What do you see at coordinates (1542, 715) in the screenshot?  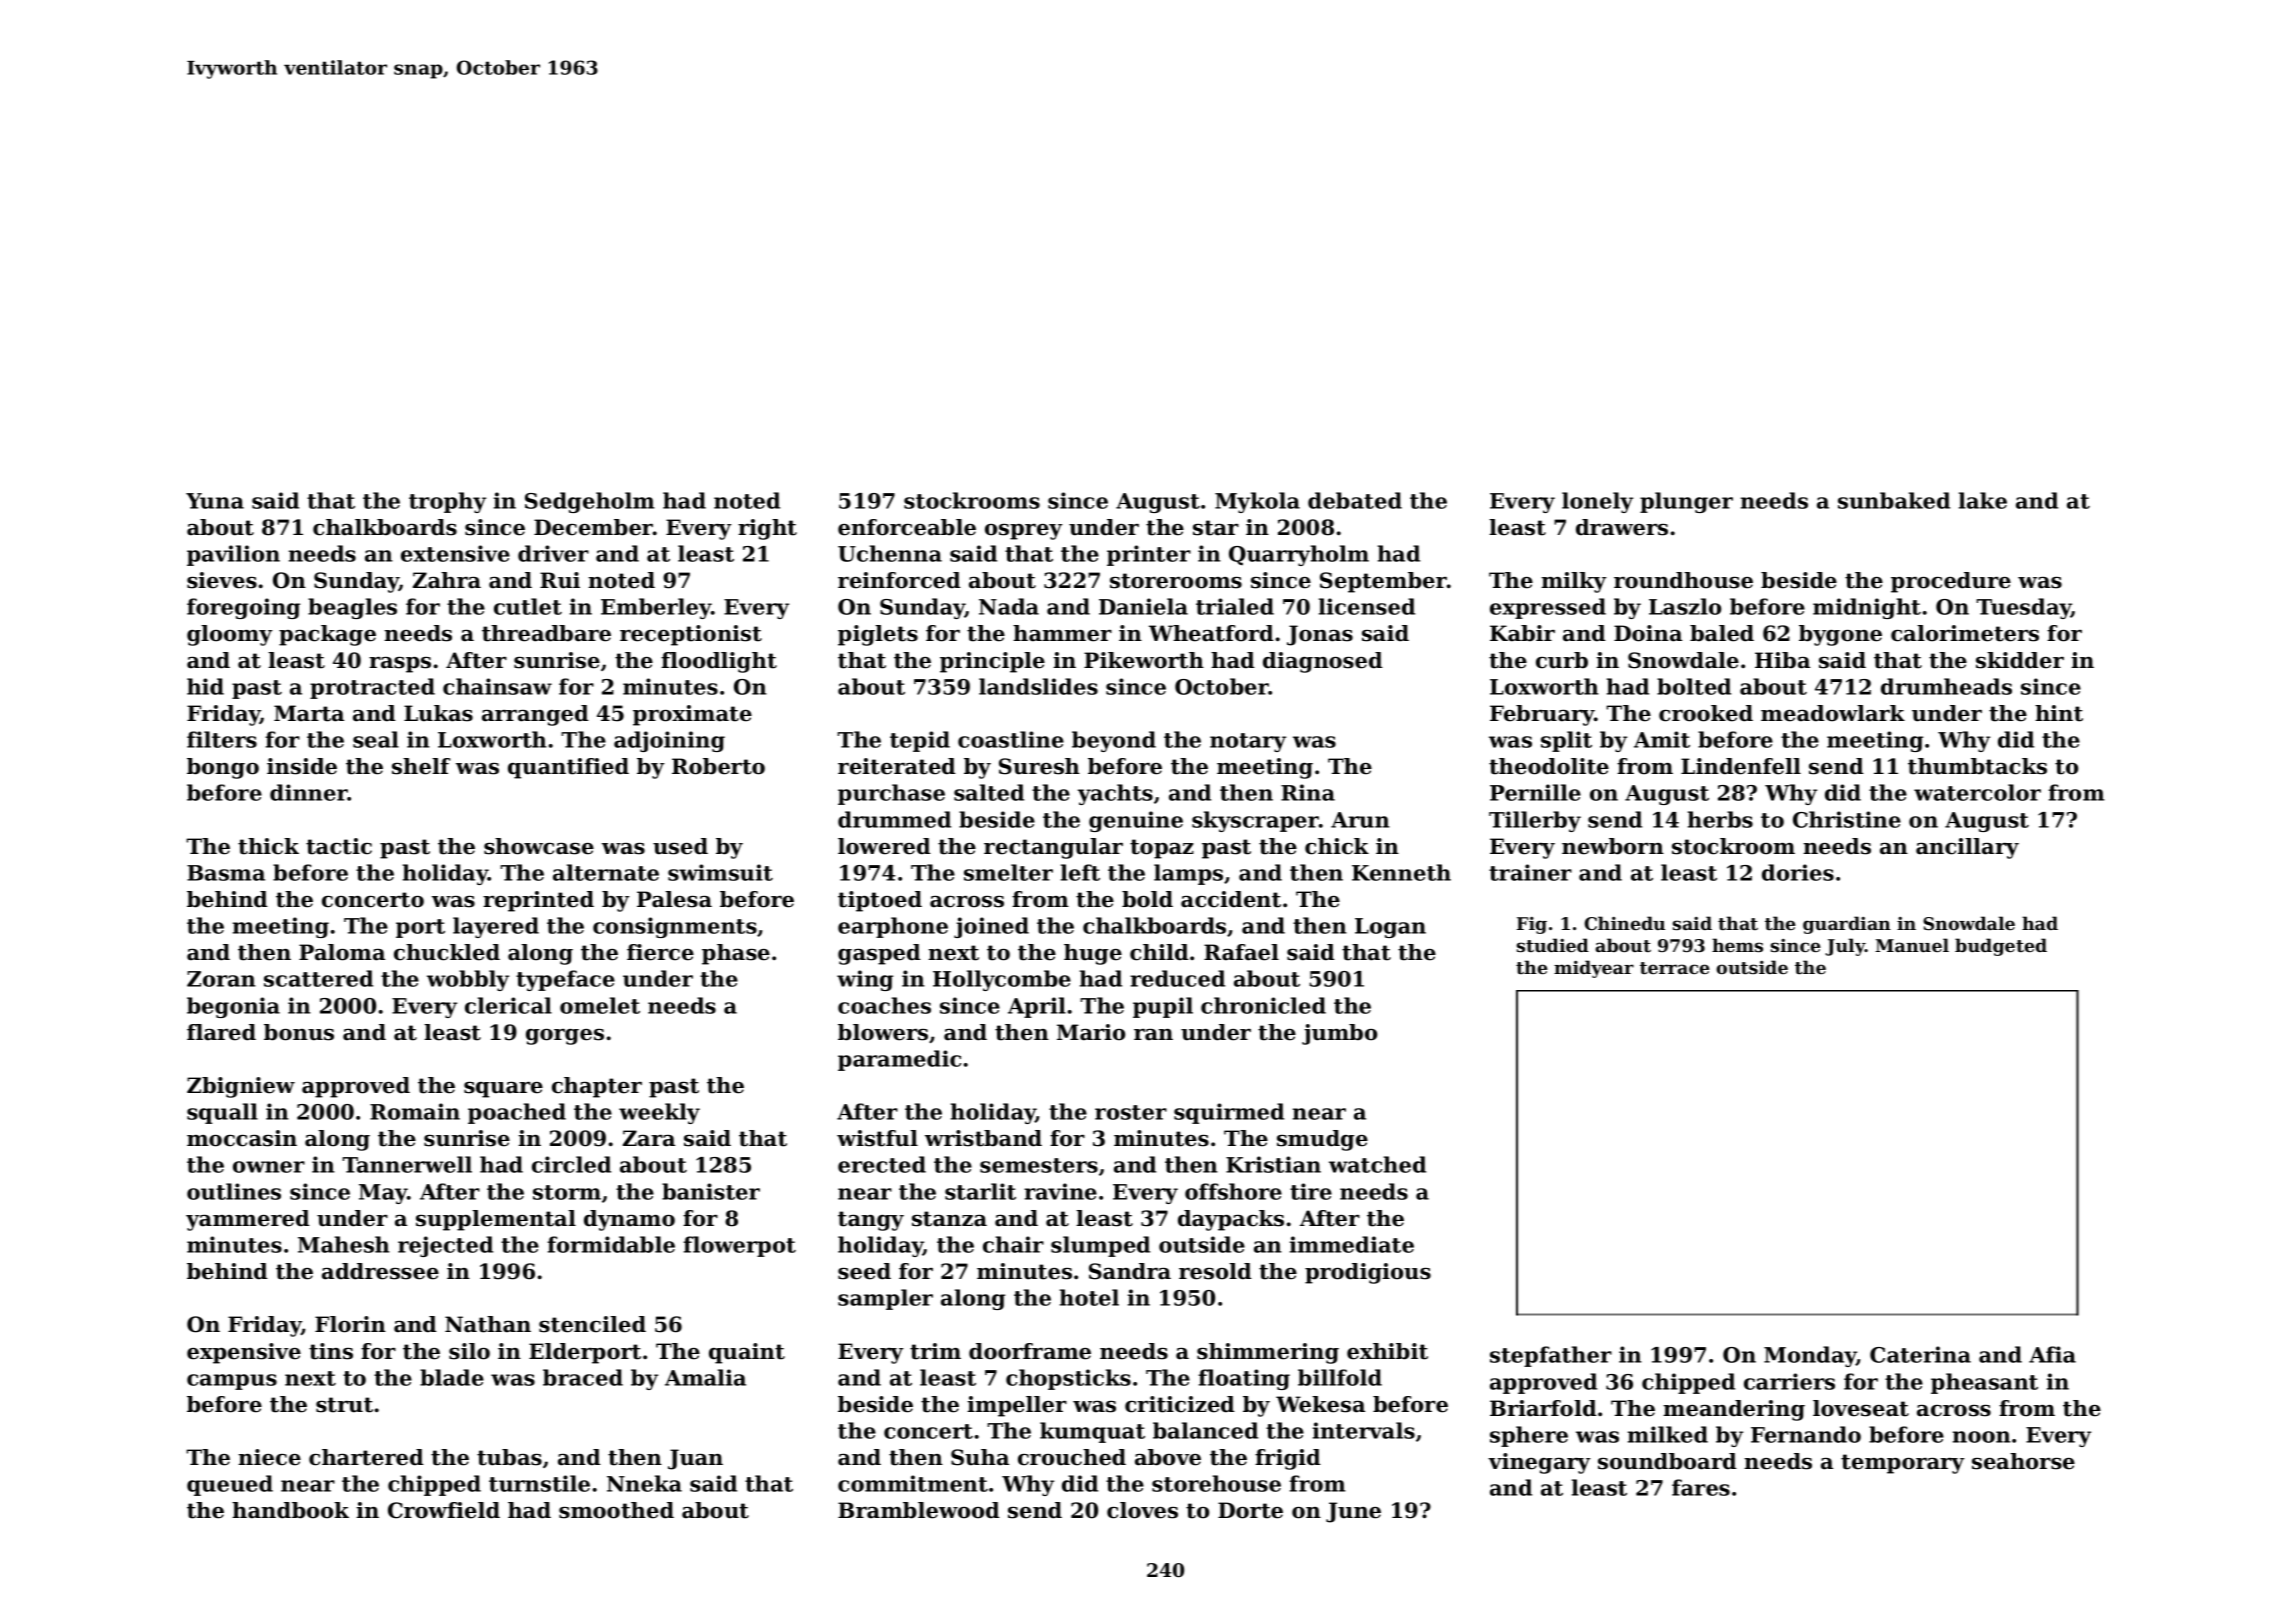 I see `February` at bounding box center [1542, 715].
